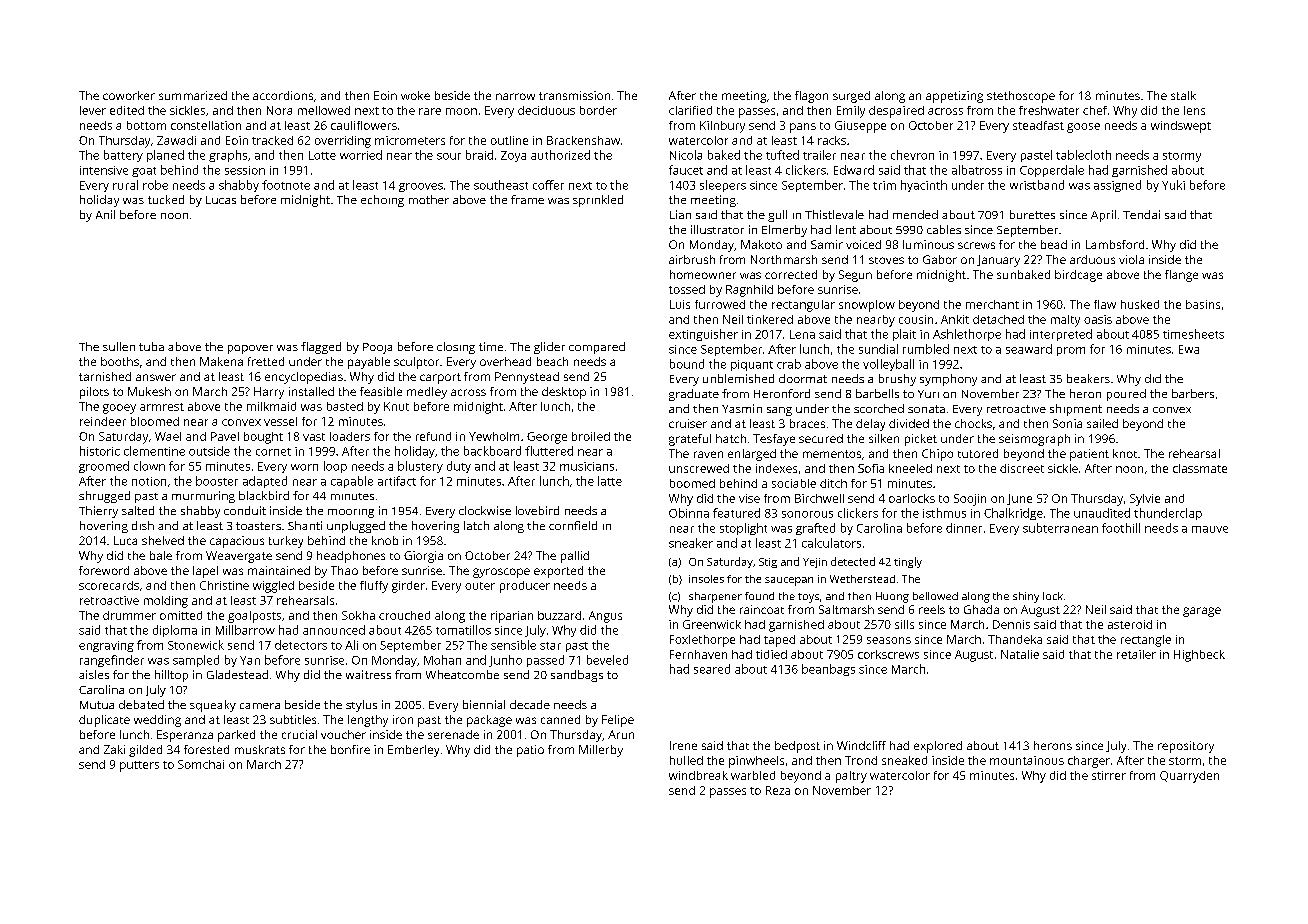  What do you see at coordinates (921, 440) in the image?
I see `picket` at bounding box center [921, 440].
